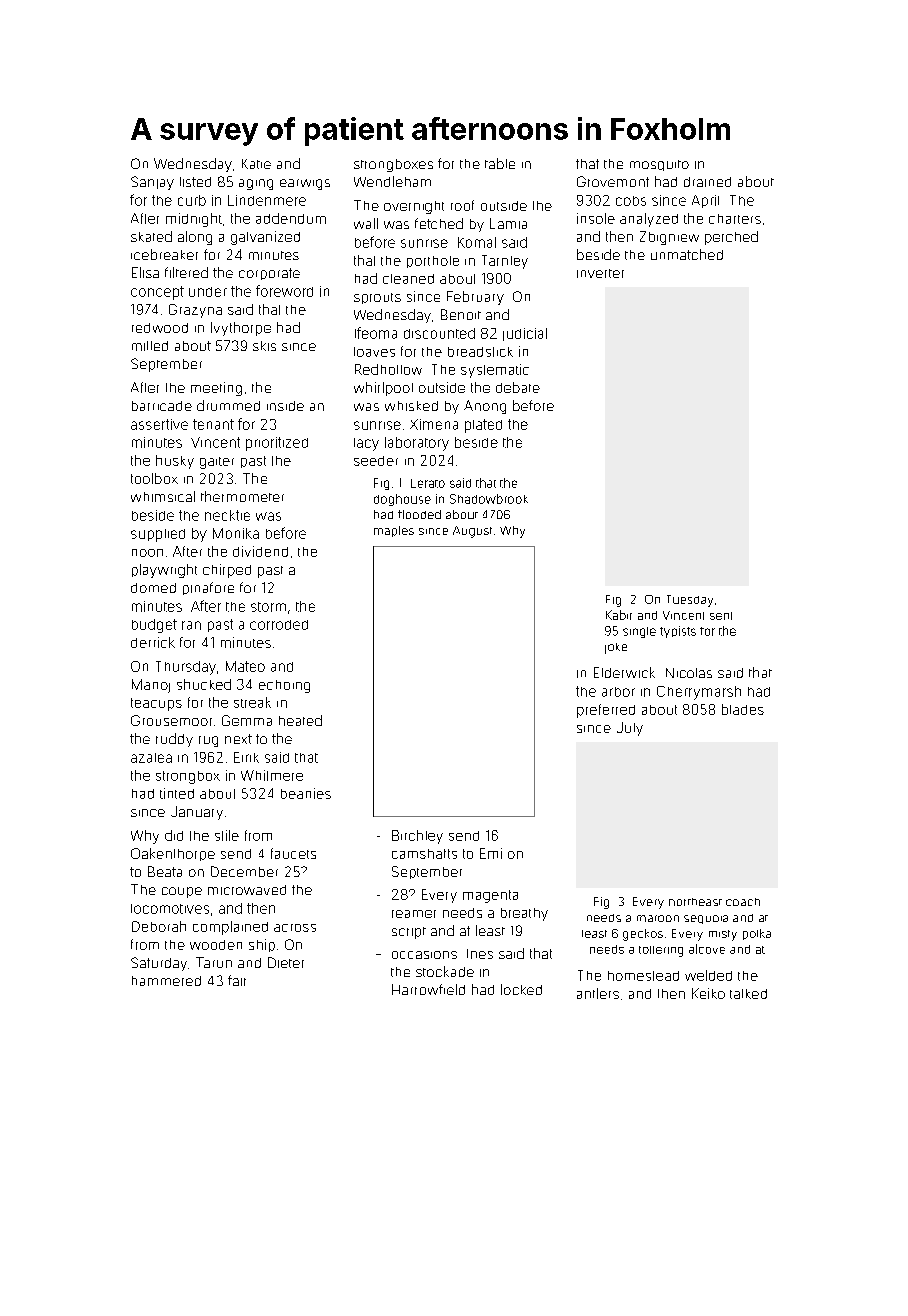 This screenshot has width=908, height=1316. I want to click on along, so click(195, 238).
